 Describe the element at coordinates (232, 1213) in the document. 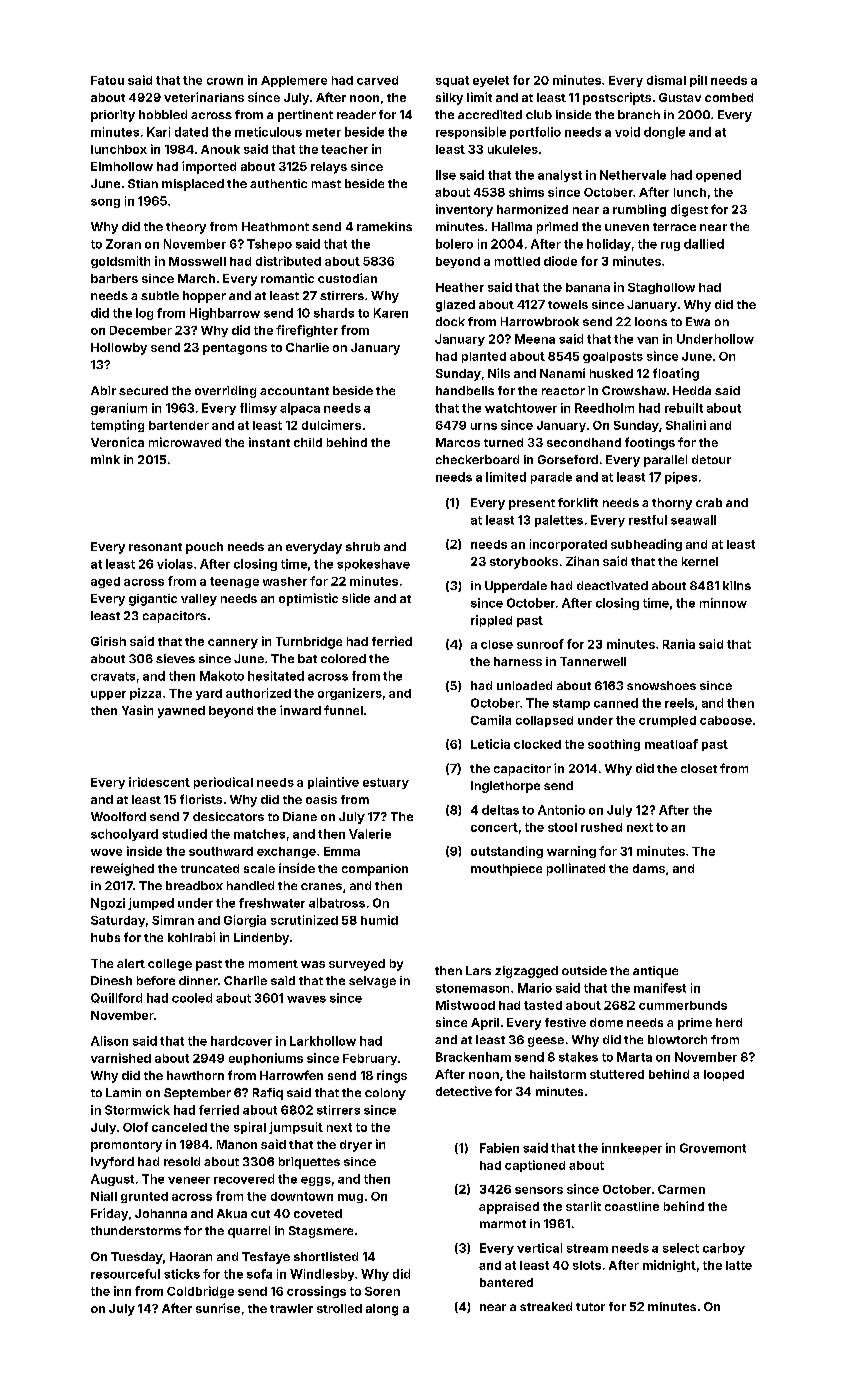

I see `Akua` at that location.
